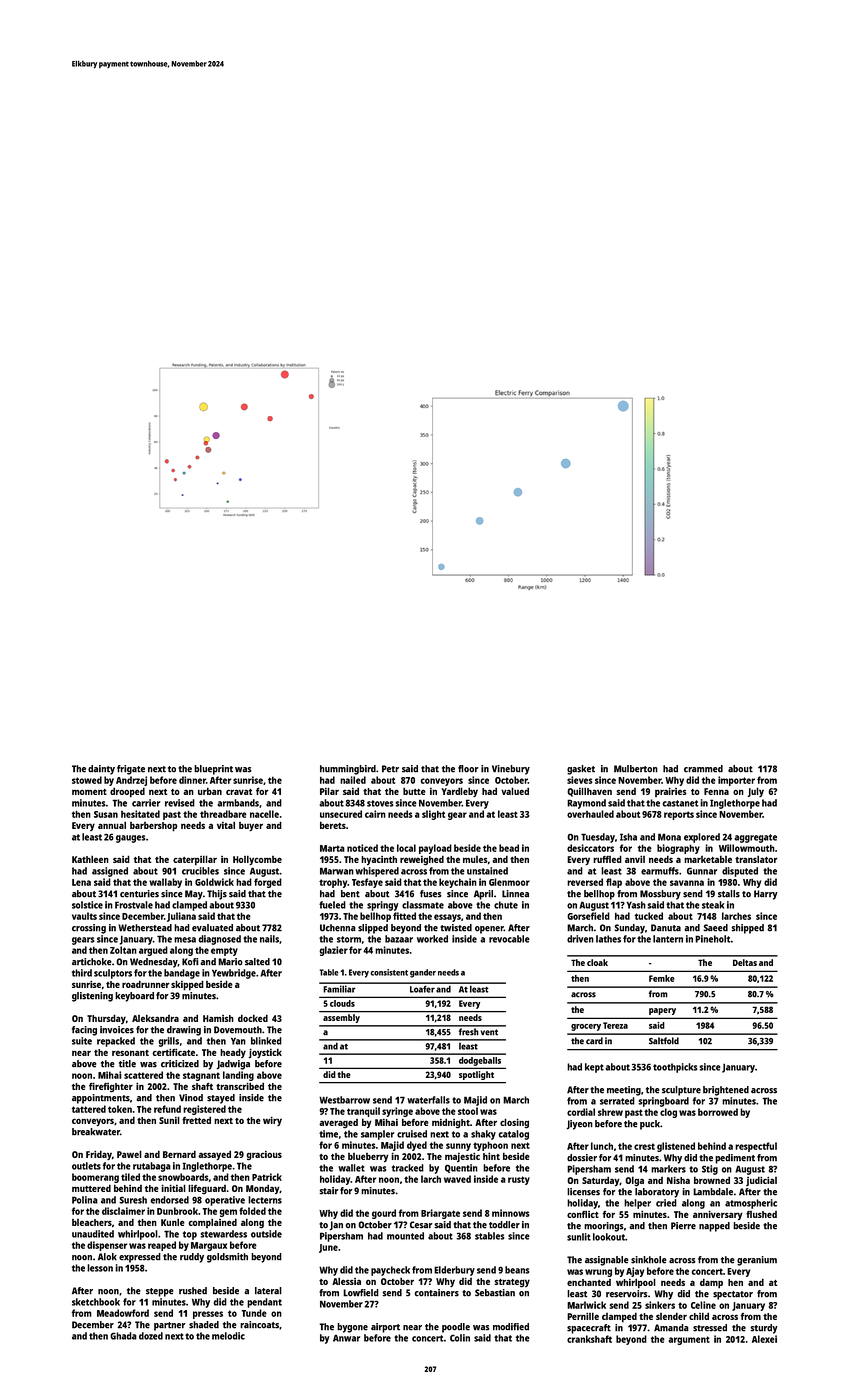 The image size is (849, 1400). Describe the element at coordinates (268, 1291) in the image. I see `lateral` at that location.
